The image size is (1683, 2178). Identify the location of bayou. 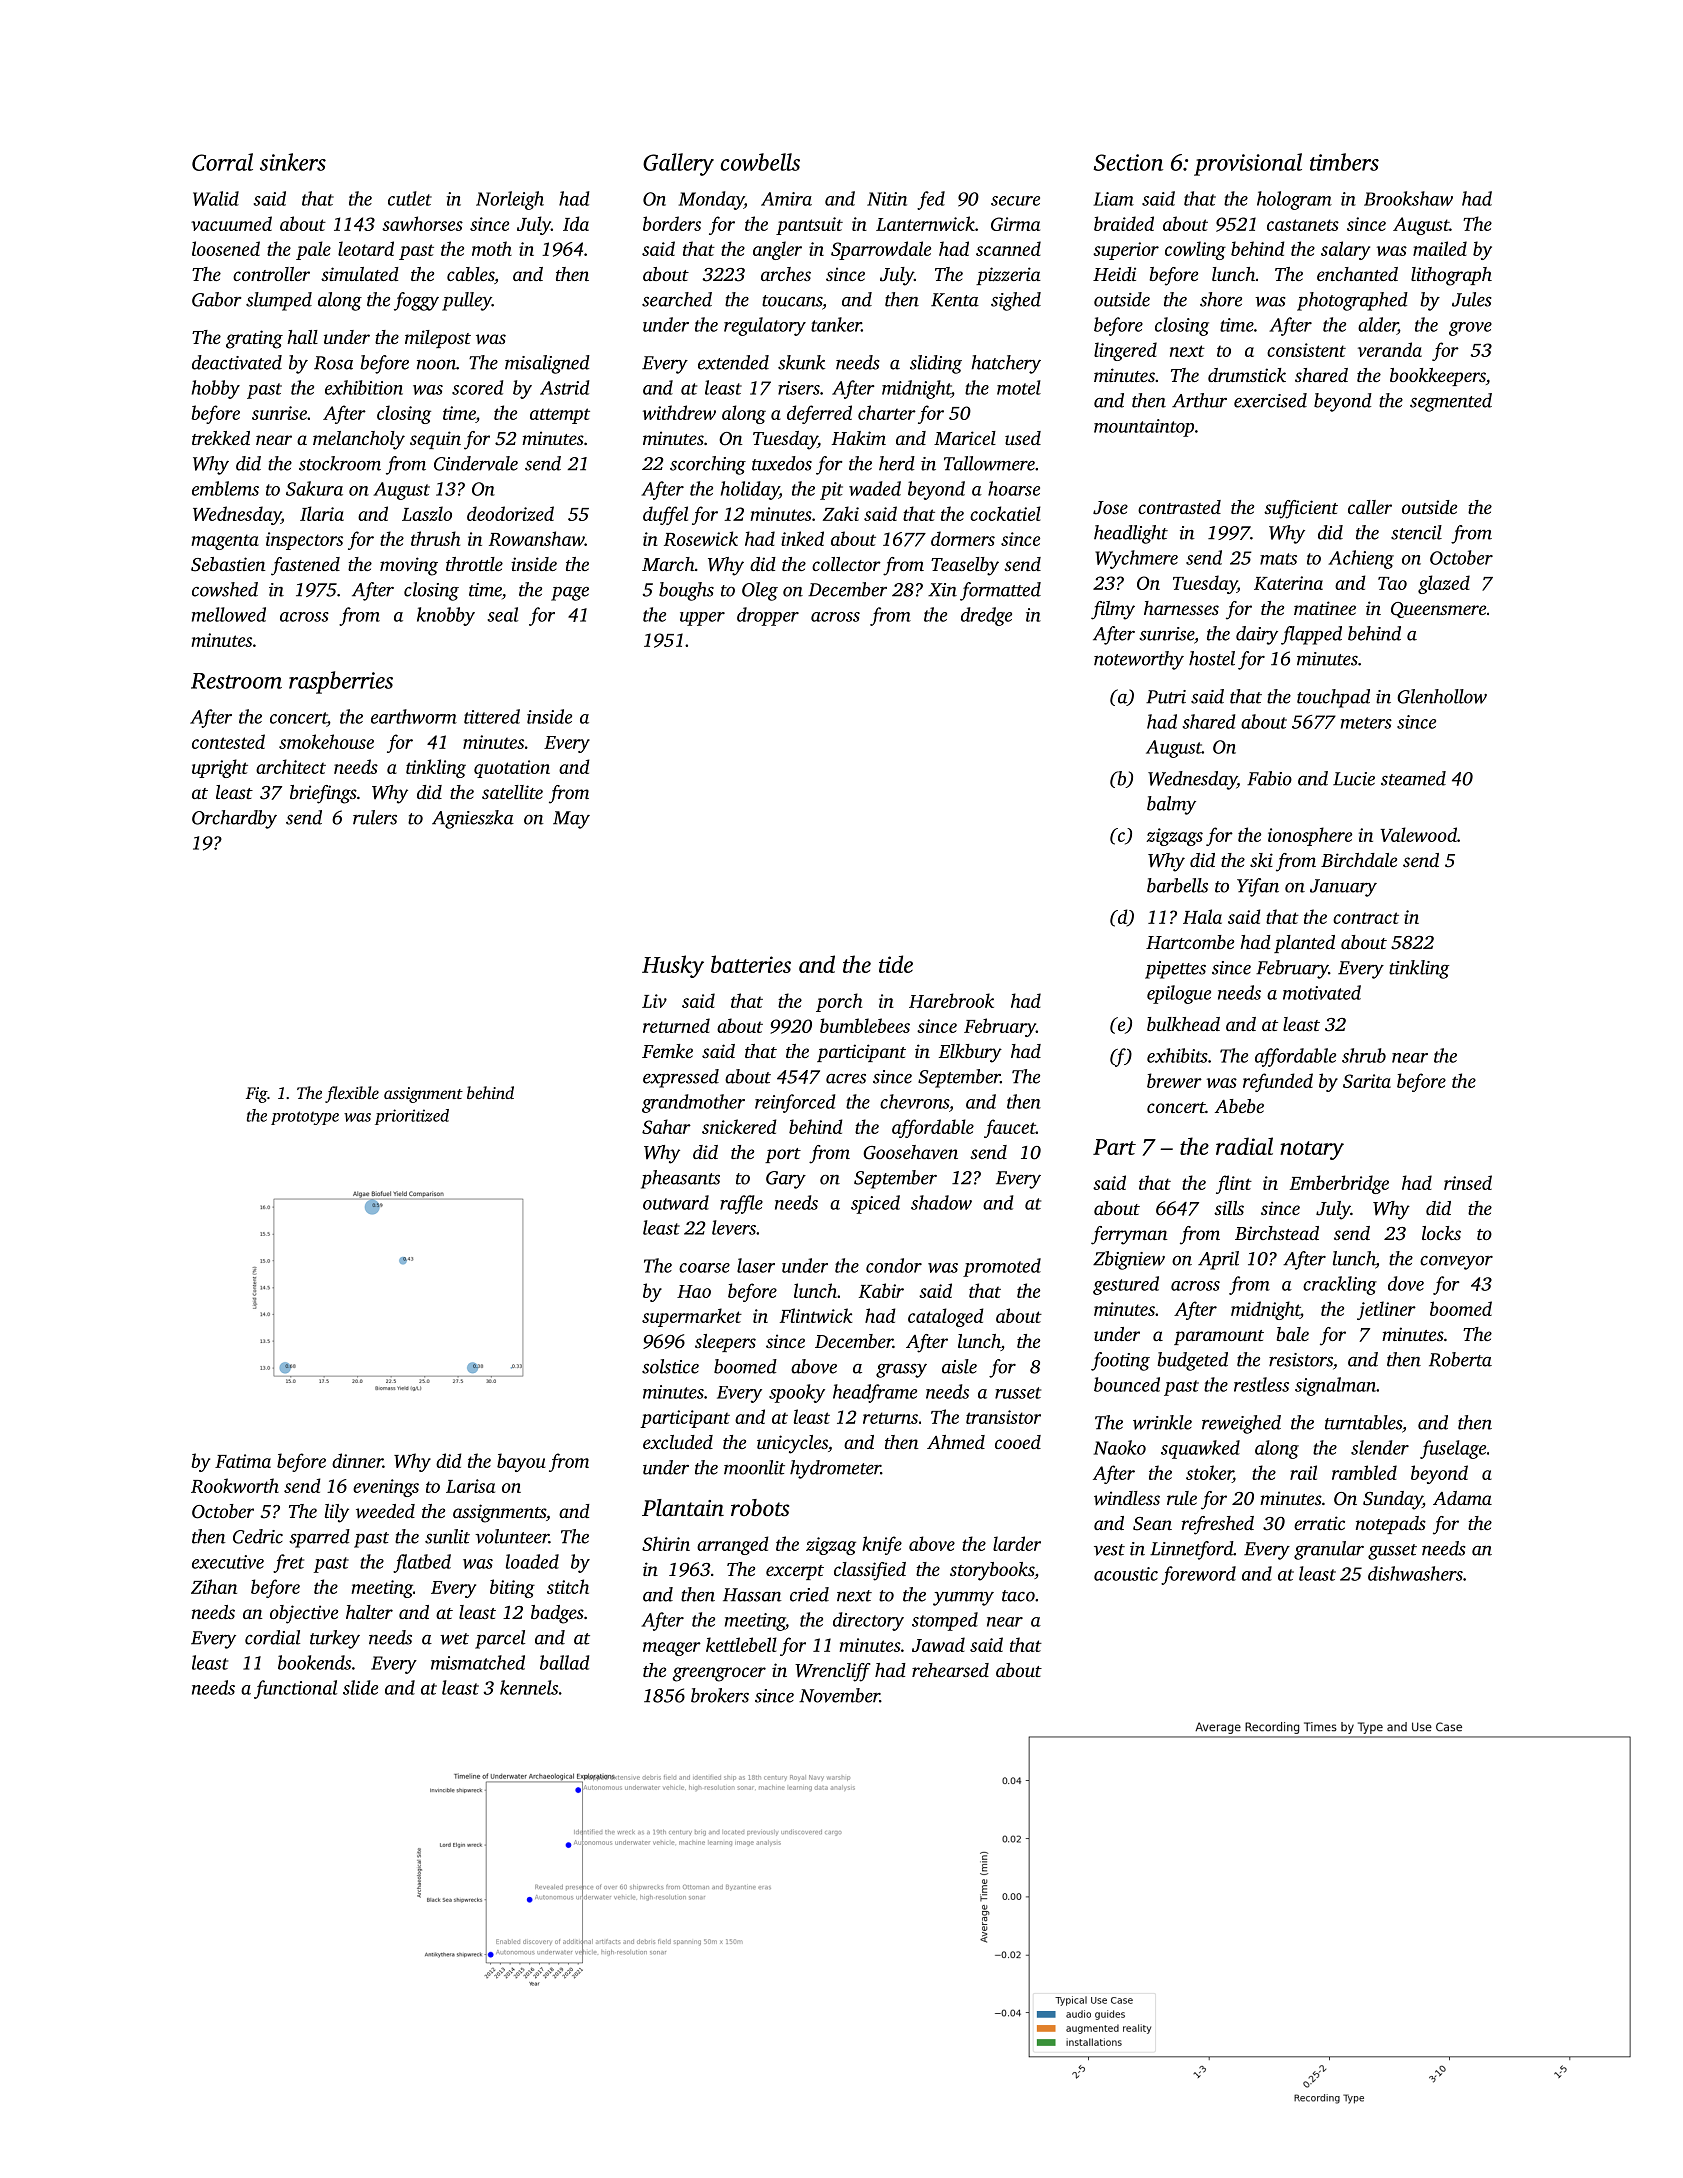
(521, 1462).
